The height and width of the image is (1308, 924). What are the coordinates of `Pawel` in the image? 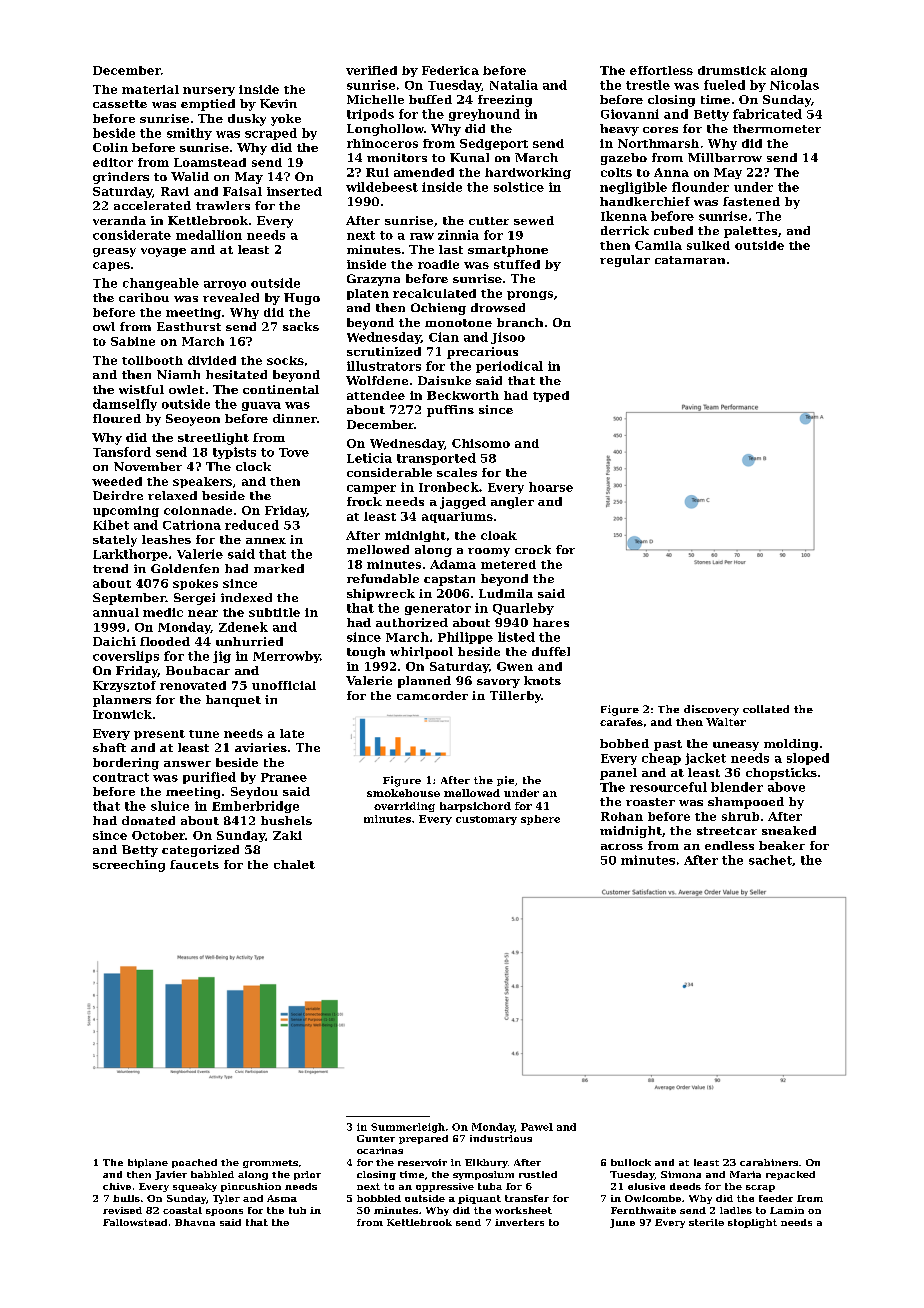 It's located at (537, 1127).
